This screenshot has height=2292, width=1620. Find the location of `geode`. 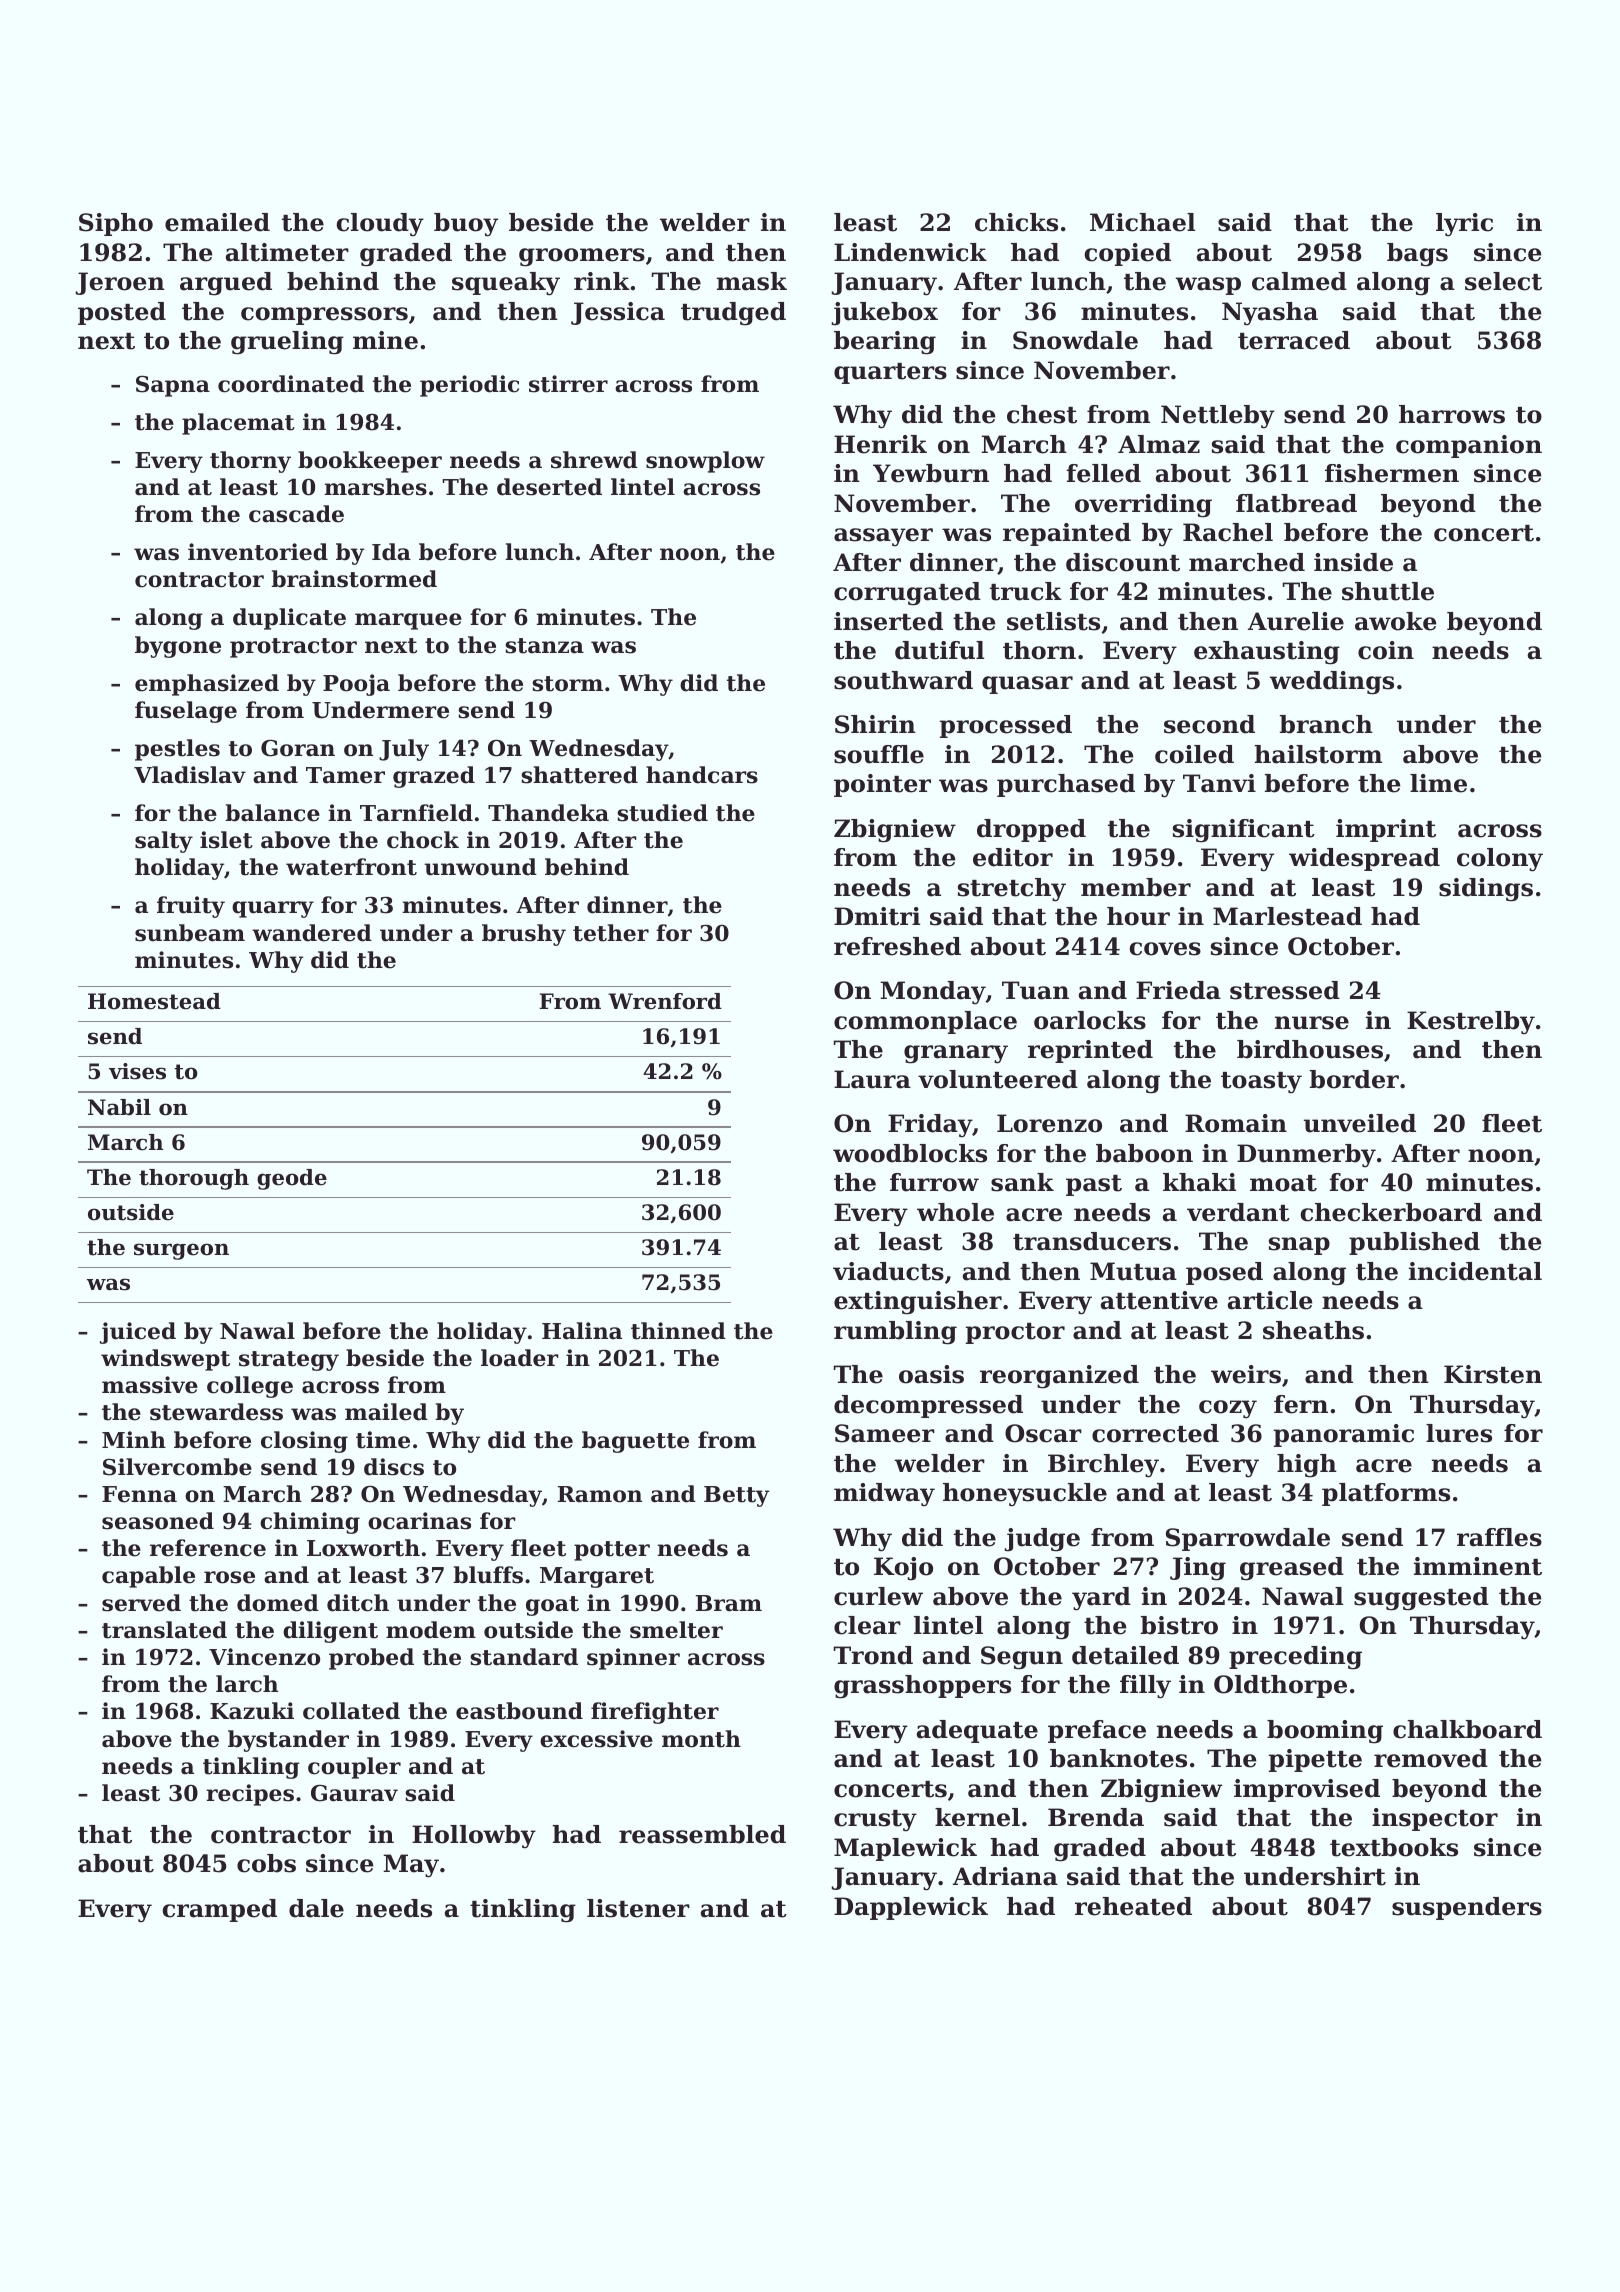

geode is located at coordinates (292, 1179).
